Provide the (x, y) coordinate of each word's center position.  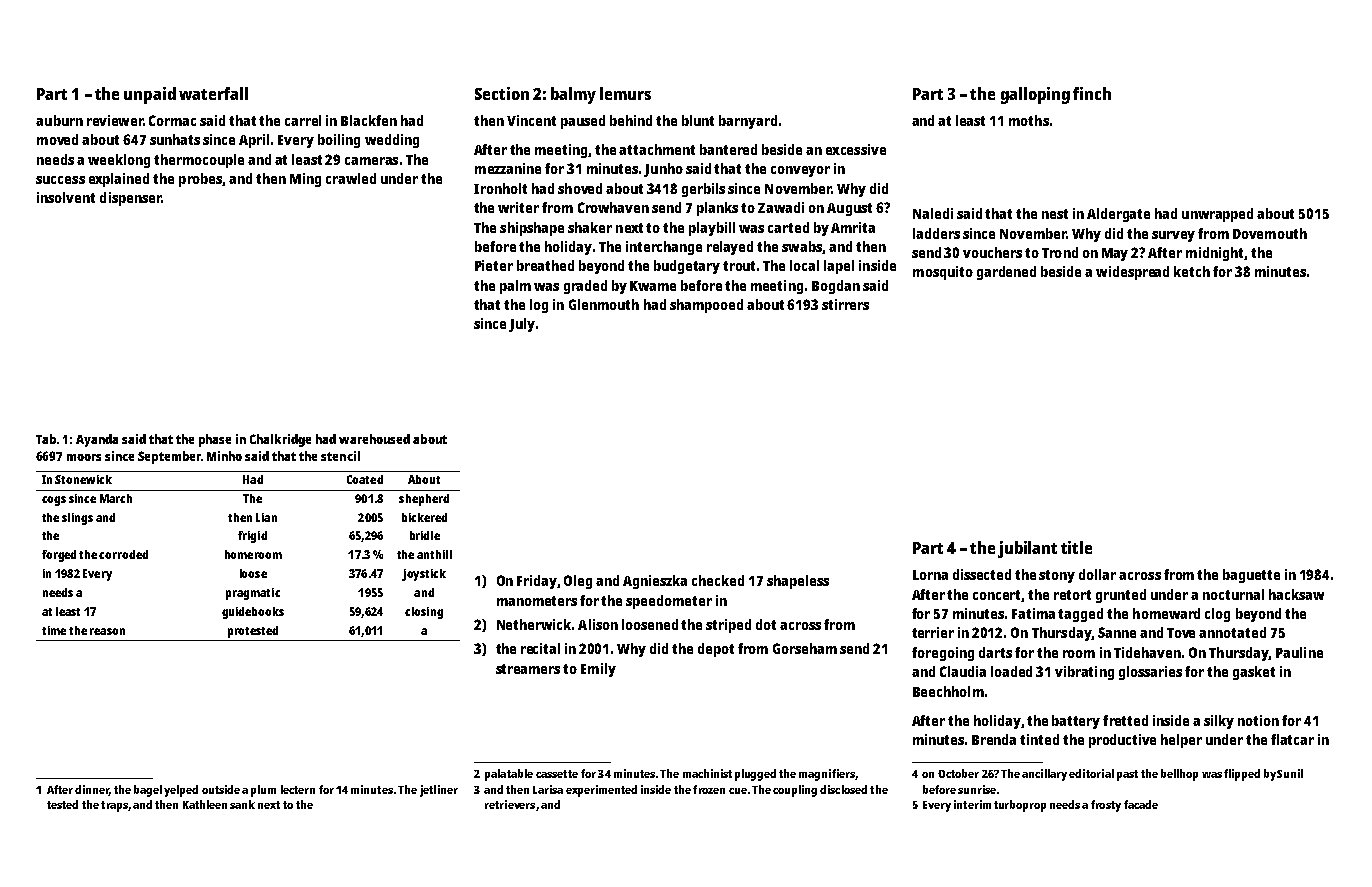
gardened (1006, 273)
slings (77, 519)
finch (1092, 93)
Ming (305, 180)
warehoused (374, 439)
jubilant (1027, 549)
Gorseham (805, 648)
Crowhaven (613, 207)
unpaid (150, 95)
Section (502, 93)
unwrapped (1217, 215)
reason (107, 631)
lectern (298, 789)
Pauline (1299, 652)
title (1076, 547)
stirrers (845, 304)
